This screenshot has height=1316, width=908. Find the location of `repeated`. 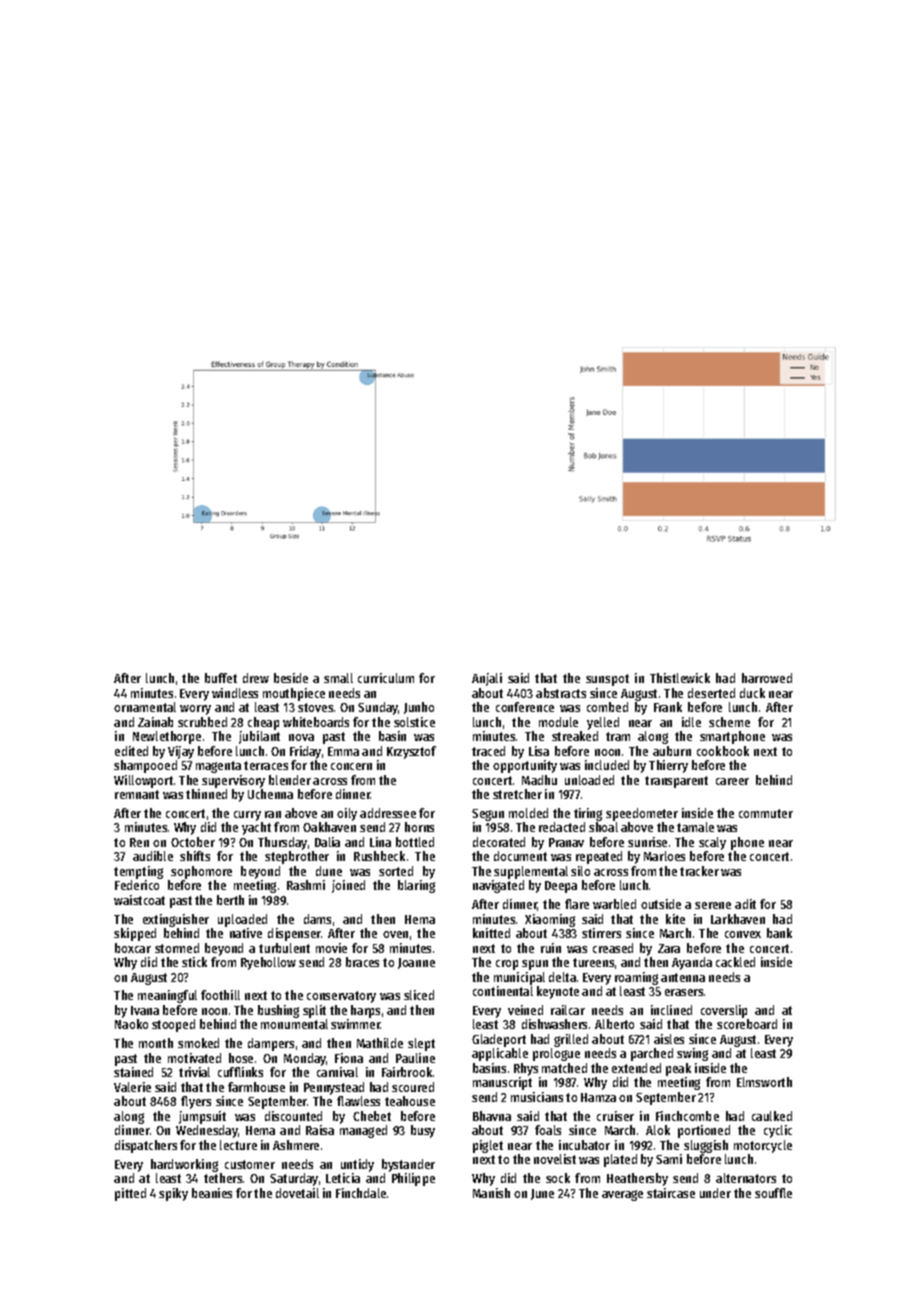

repeated is located at coordinates (599, 857).
